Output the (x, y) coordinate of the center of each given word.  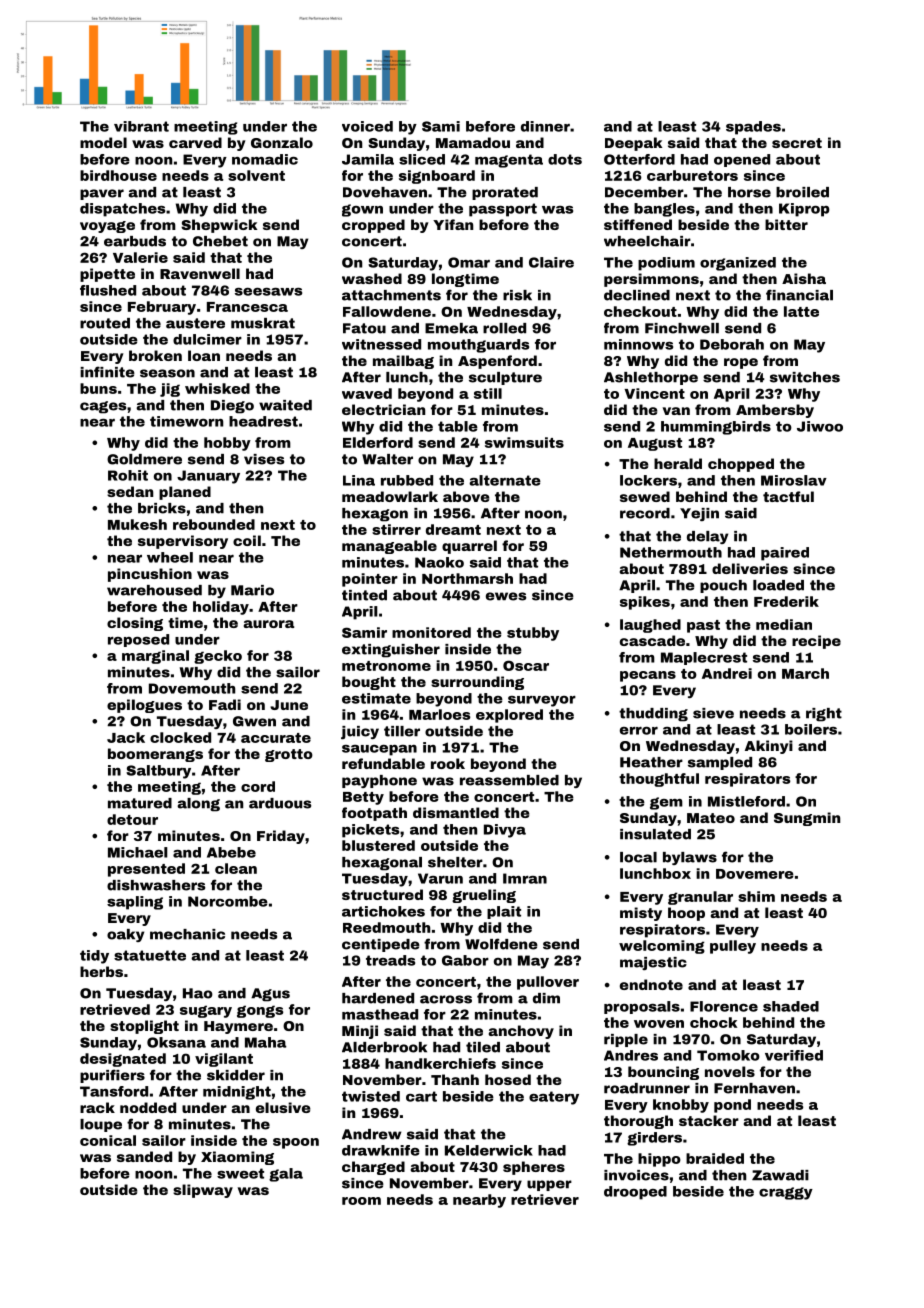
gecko (218, 657)
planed (185, 493)
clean (236, 868)
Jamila (368, 159)
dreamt (453, 529)
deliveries (750, 568)
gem (666, 803)
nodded (148, 1107)
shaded (791, 1006)
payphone (379, 781)
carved (195, 142)
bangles (664, 210)
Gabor (465, 960)
